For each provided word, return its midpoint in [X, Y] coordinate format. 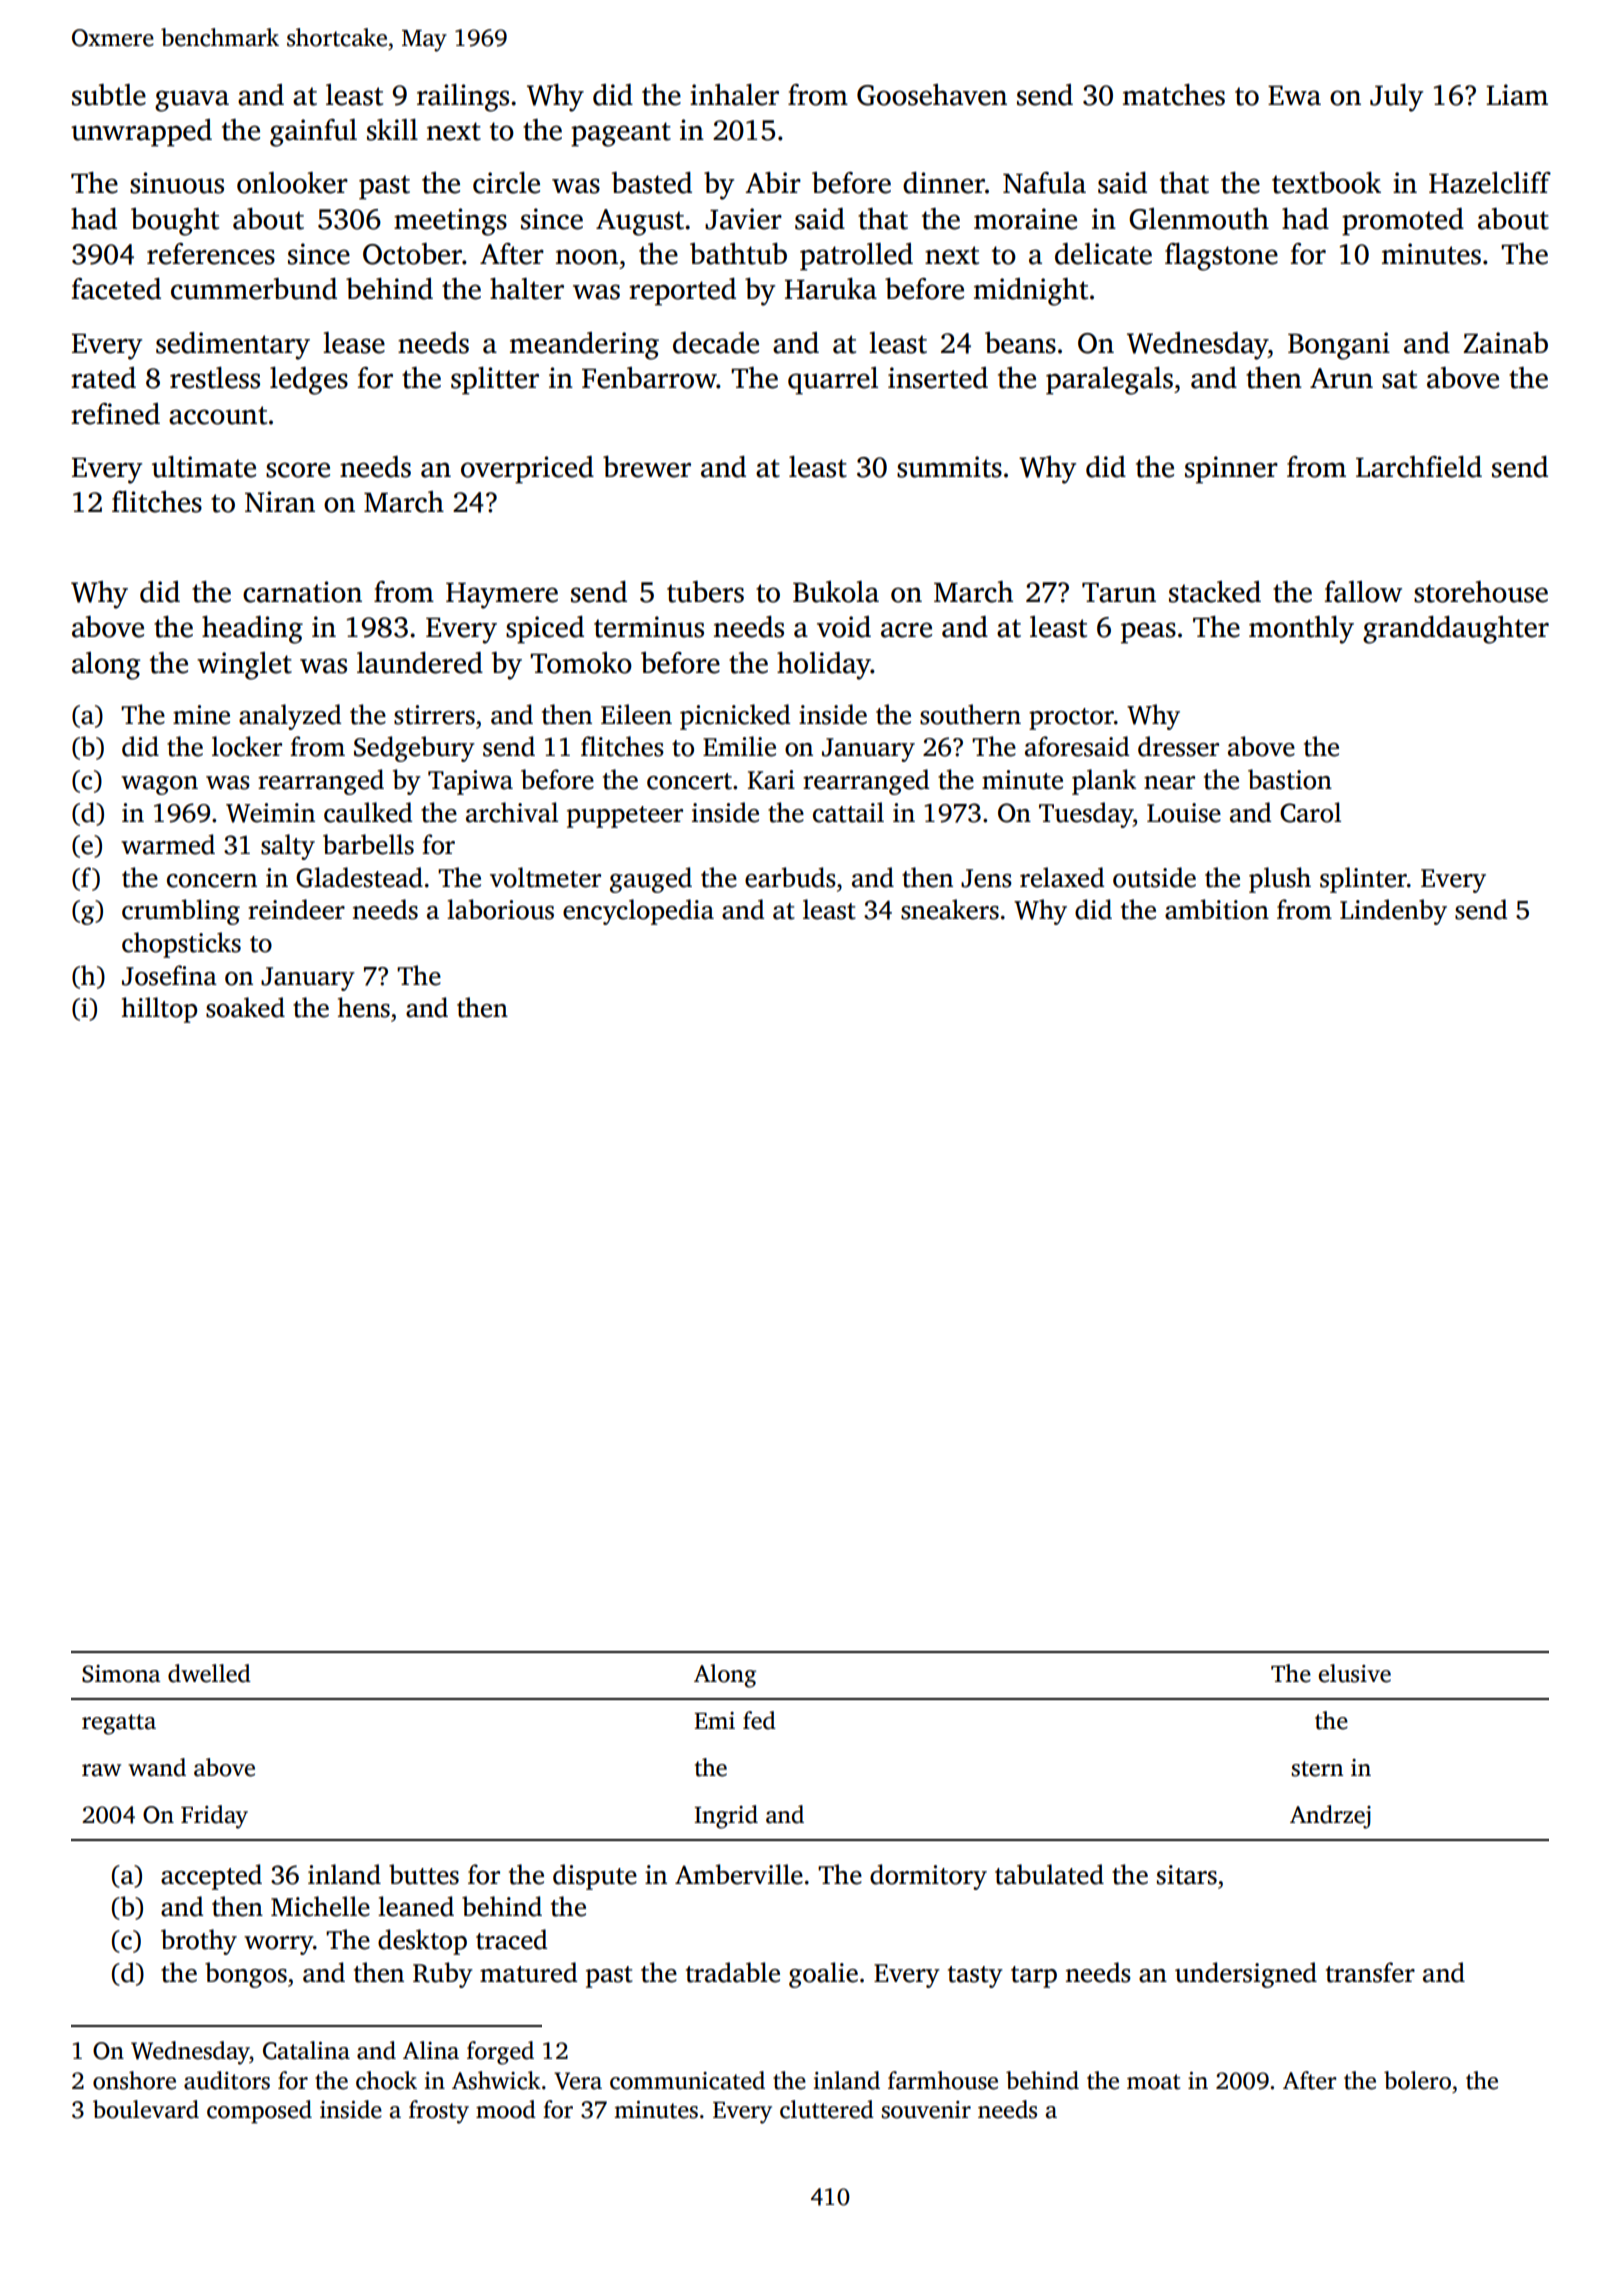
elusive [1355, 1673]
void [844, 627]
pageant [621, 134]
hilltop [159, 1010]
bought [175, 222]
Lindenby [1393, 912]
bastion [1290, 779]
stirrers [434, 715]
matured [528, 1972]
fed [759, 1720]
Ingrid [726, 1817]
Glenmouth [1199, 219]
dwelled [209, 1673]
